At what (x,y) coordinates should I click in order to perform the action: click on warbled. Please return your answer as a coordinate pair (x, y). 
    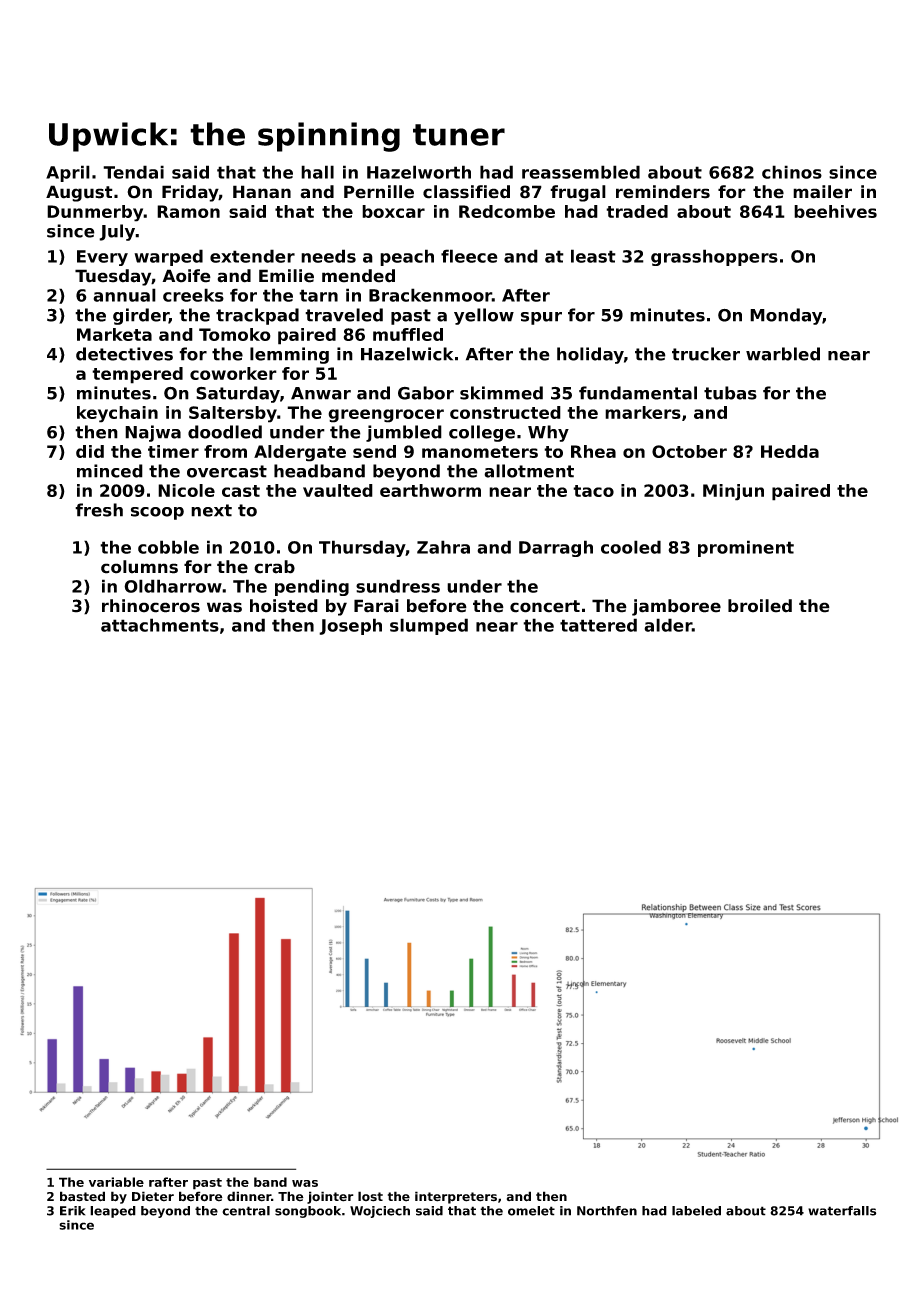
    Looking at the image, I should click on (783, 354).
